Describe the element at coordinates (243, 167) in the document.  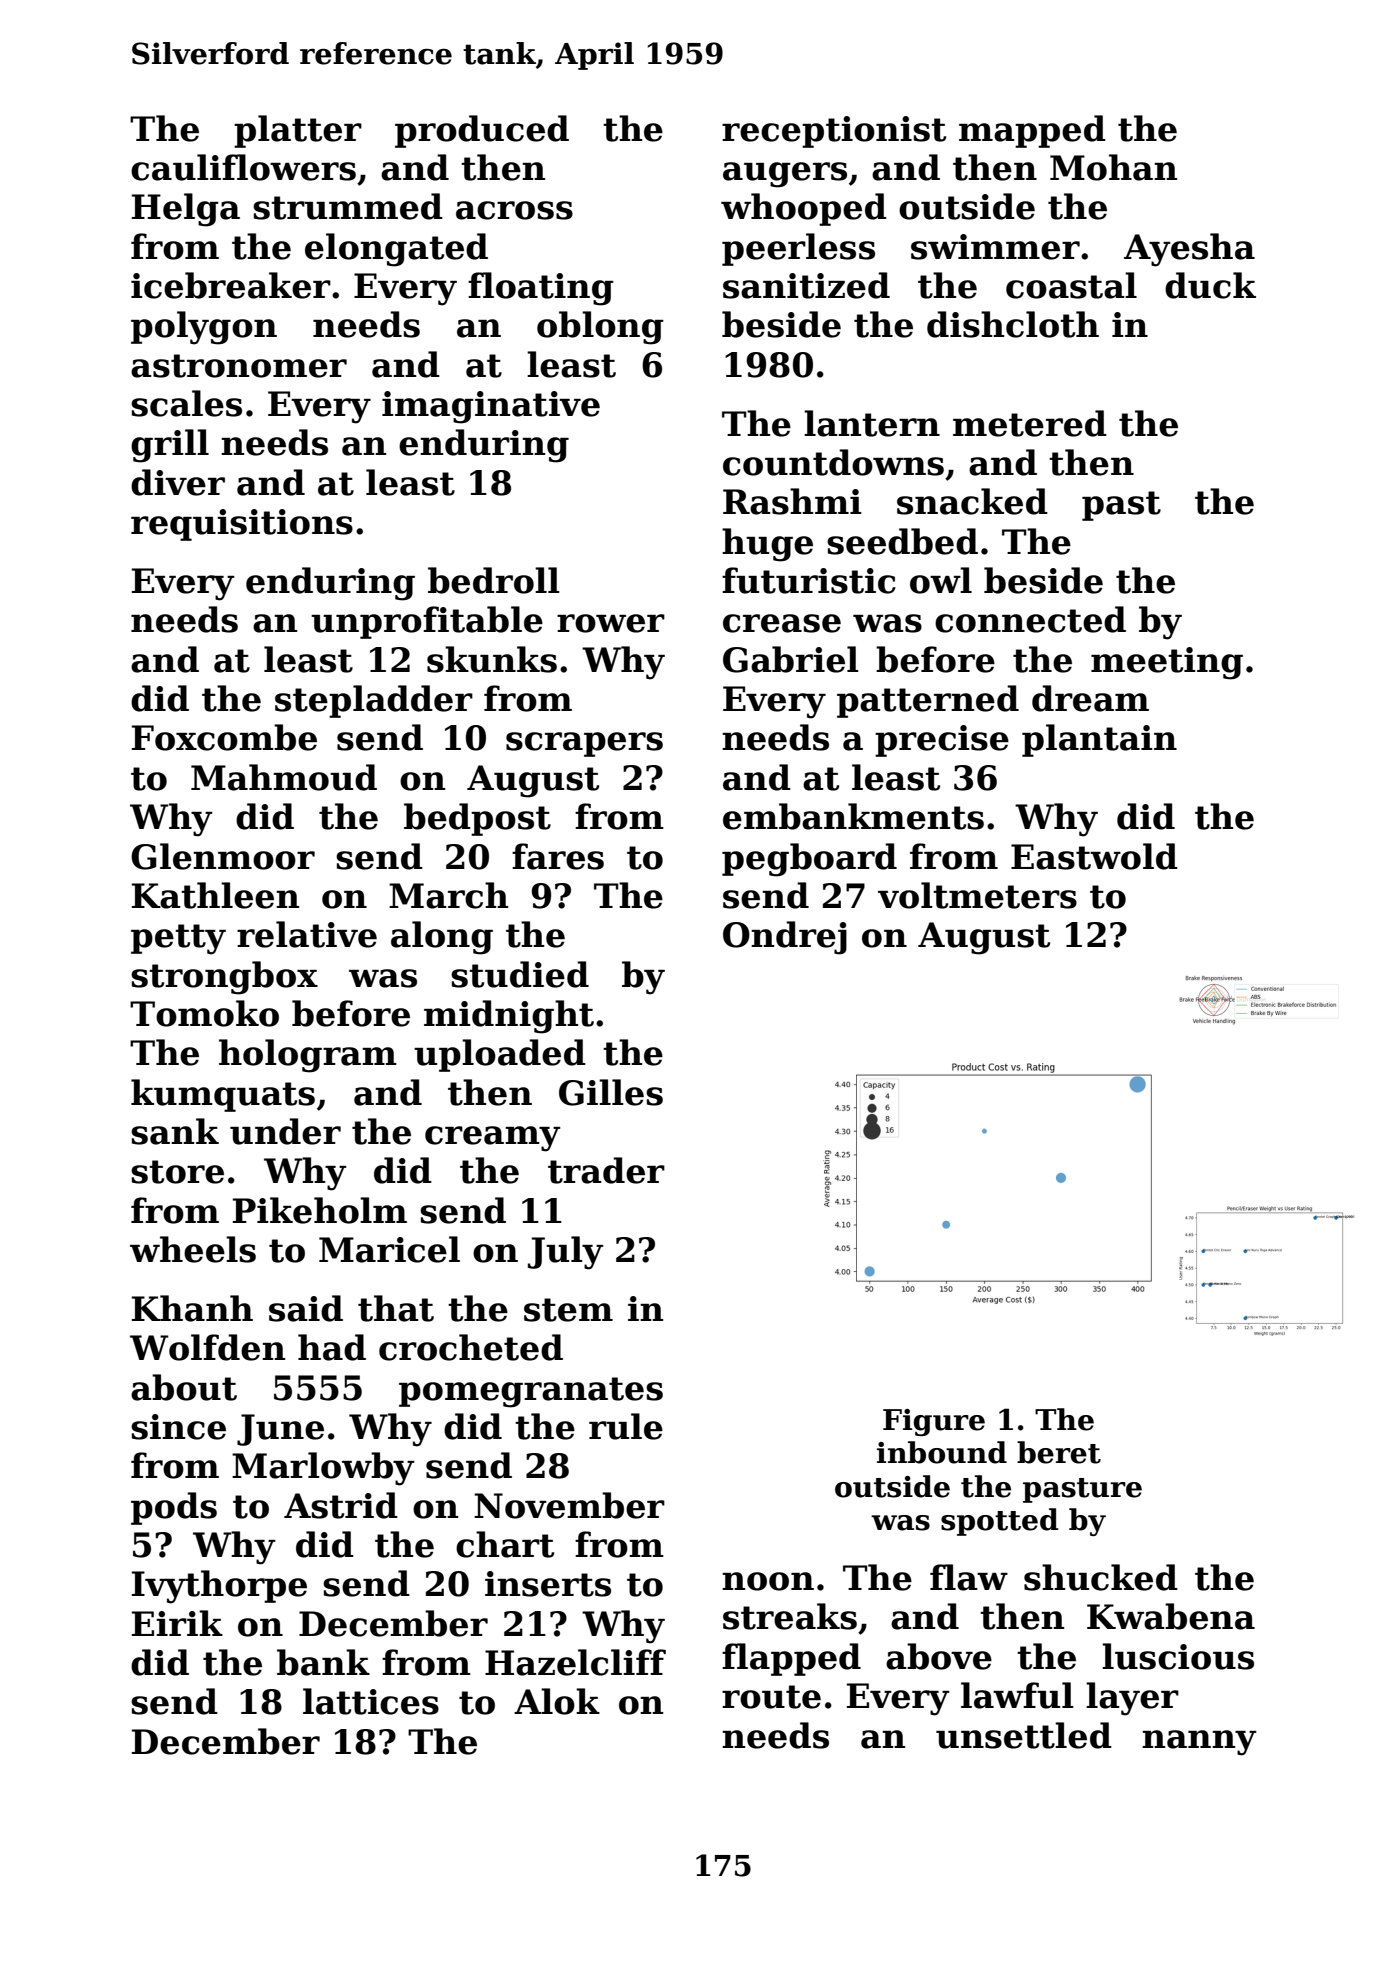
I see `cauliflowers` at that location.
